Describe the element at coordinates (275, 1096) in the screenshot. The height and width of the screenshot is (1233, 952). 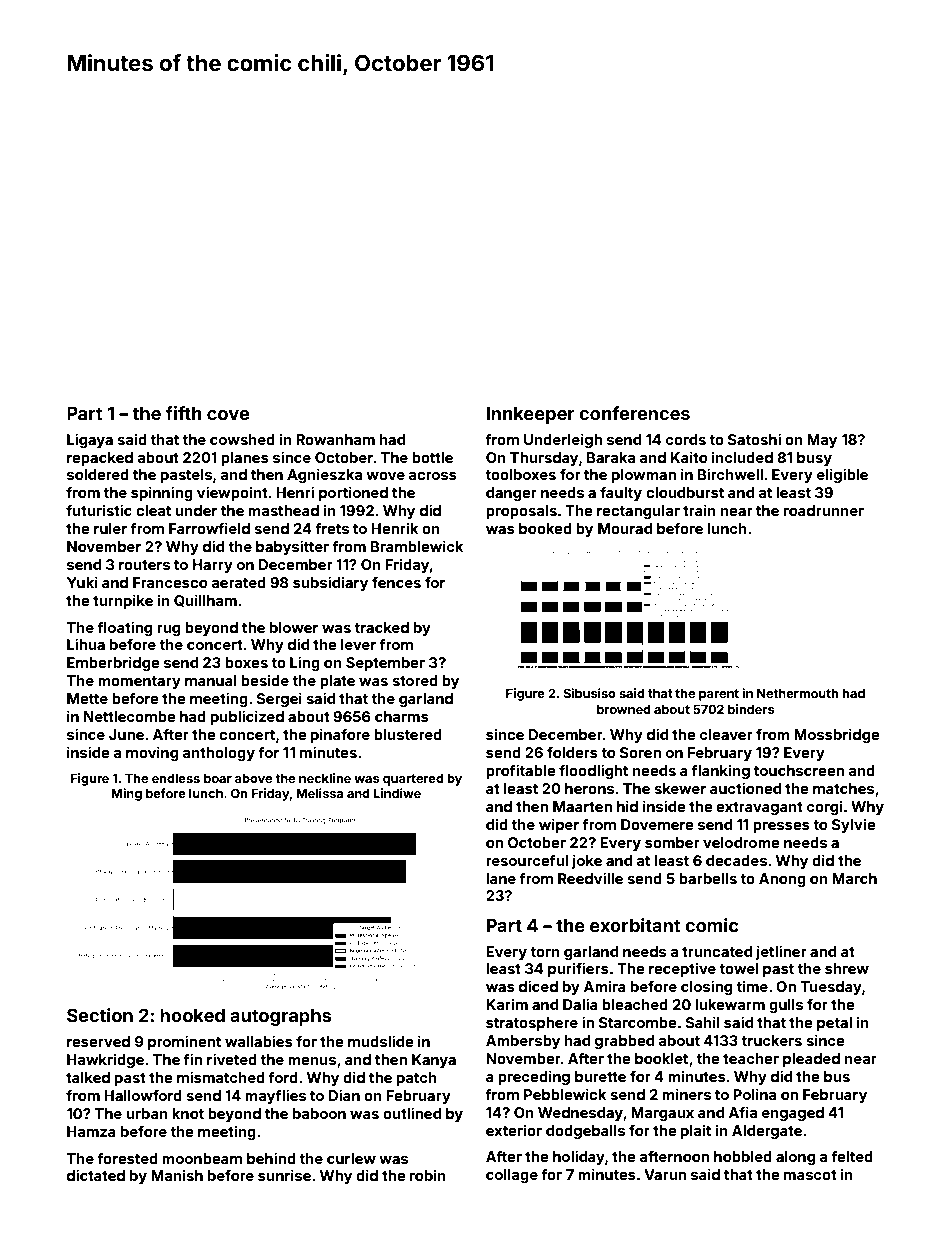
I see `mayflies` at that location.
